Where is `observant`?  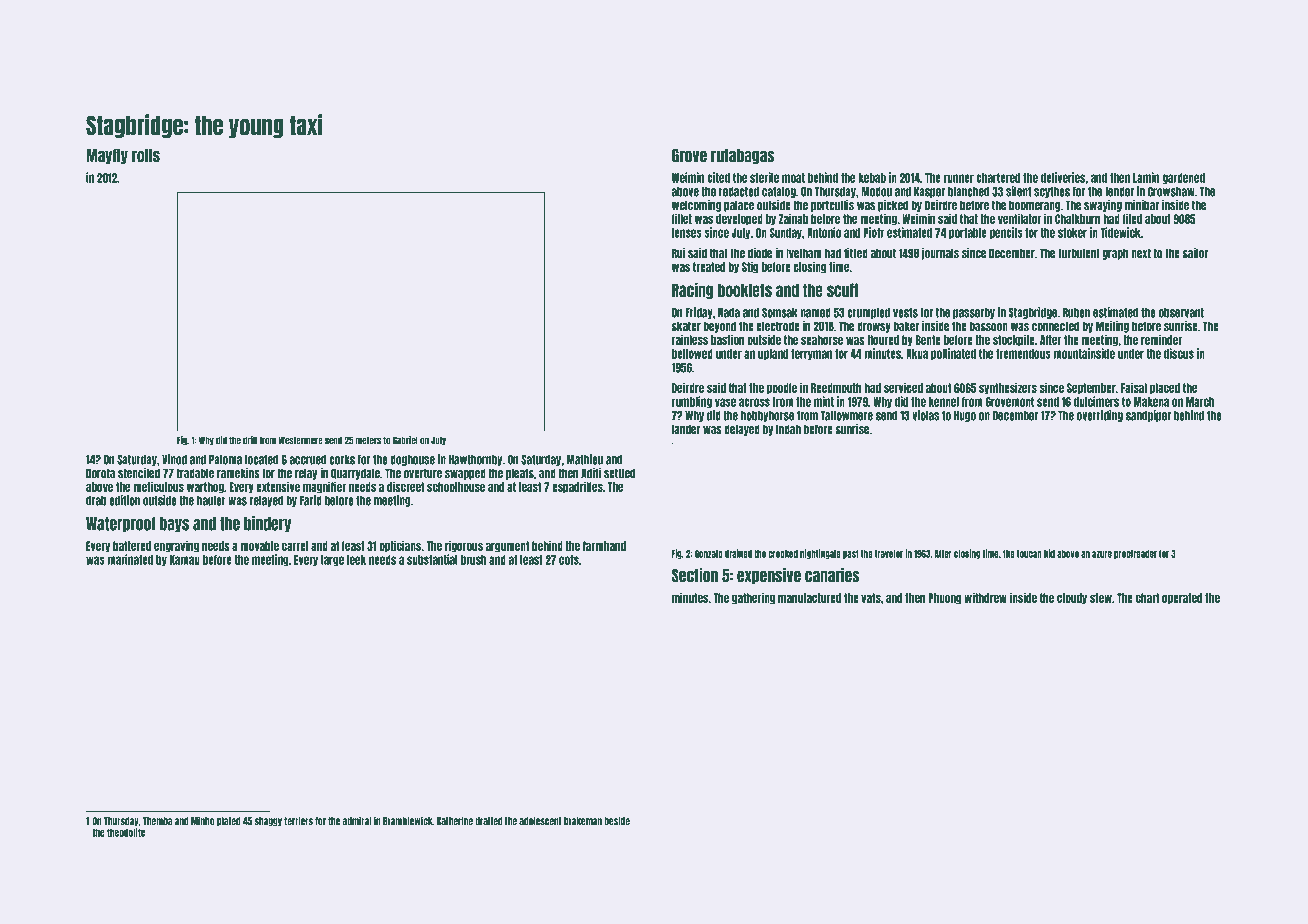
observant is located at coordinates (1181, 313).
